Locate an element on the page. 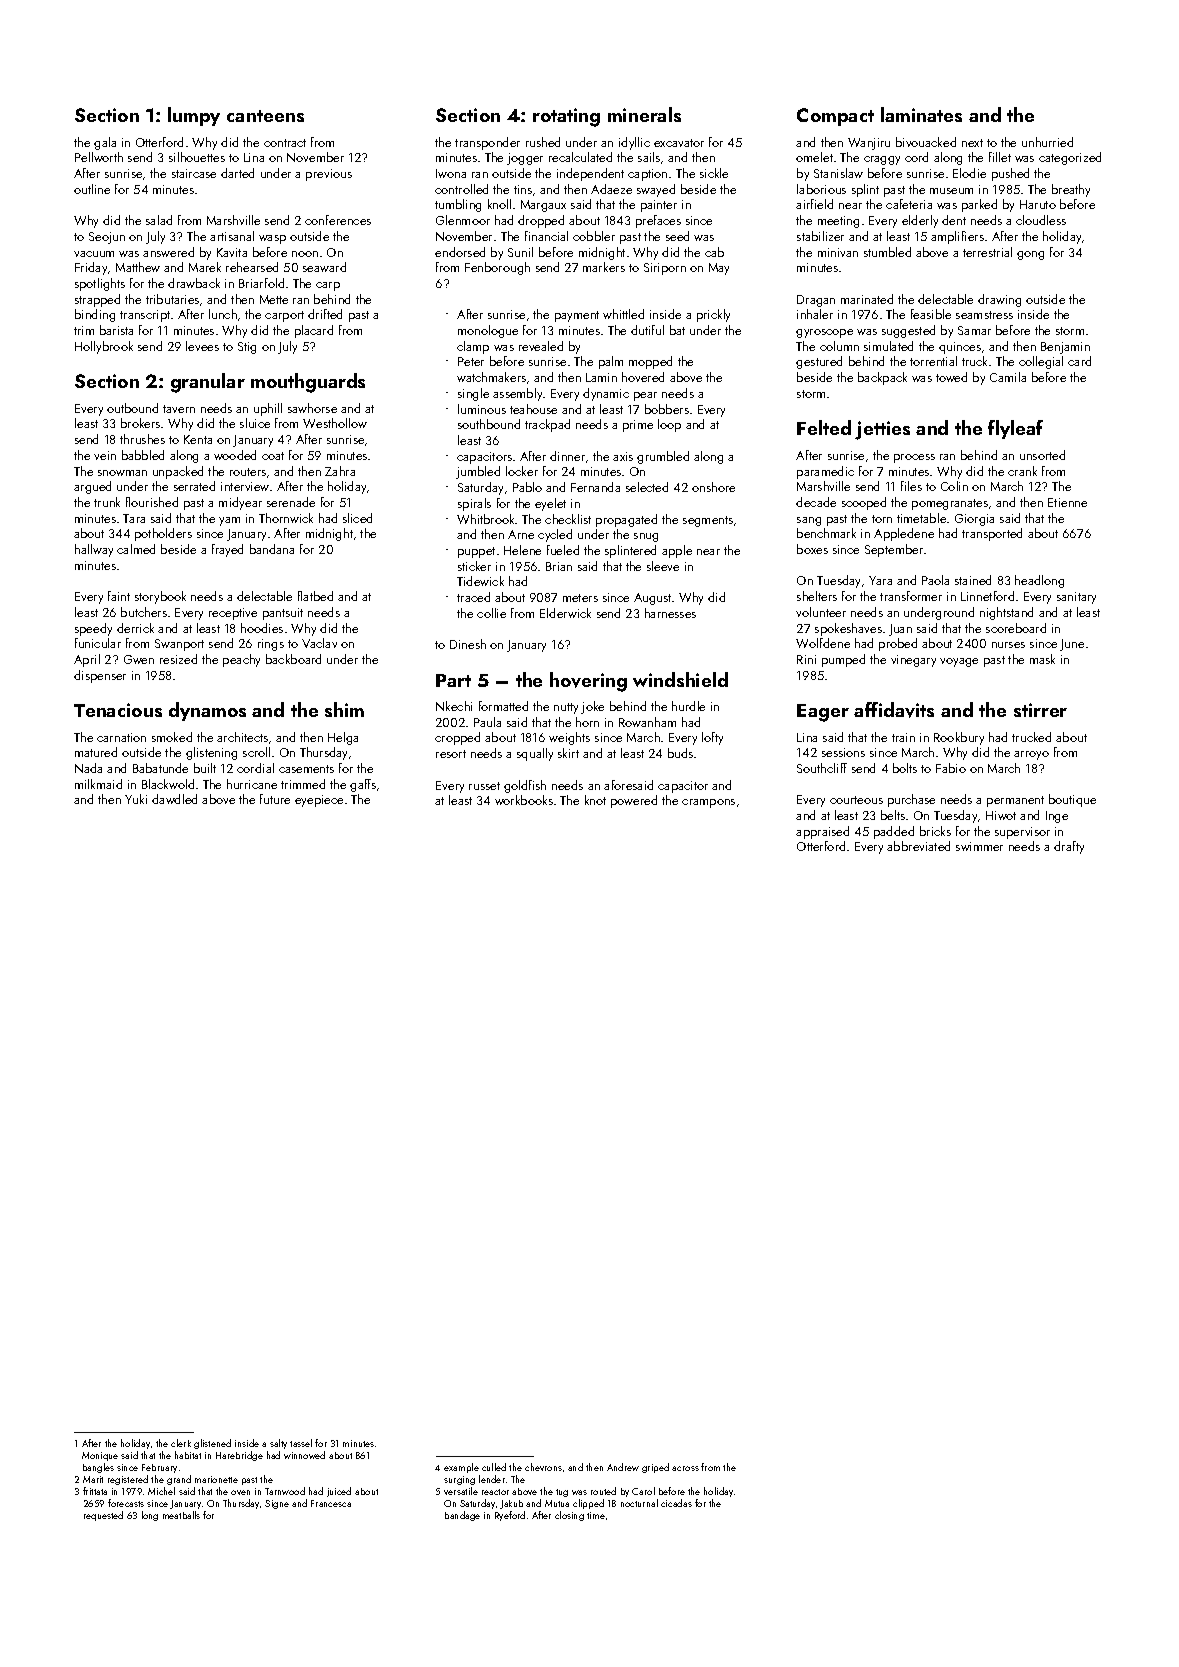 Image resolution: width=1179 pixels, height=1667 pixels. Siriporn is located at coordinates (665, 269).
